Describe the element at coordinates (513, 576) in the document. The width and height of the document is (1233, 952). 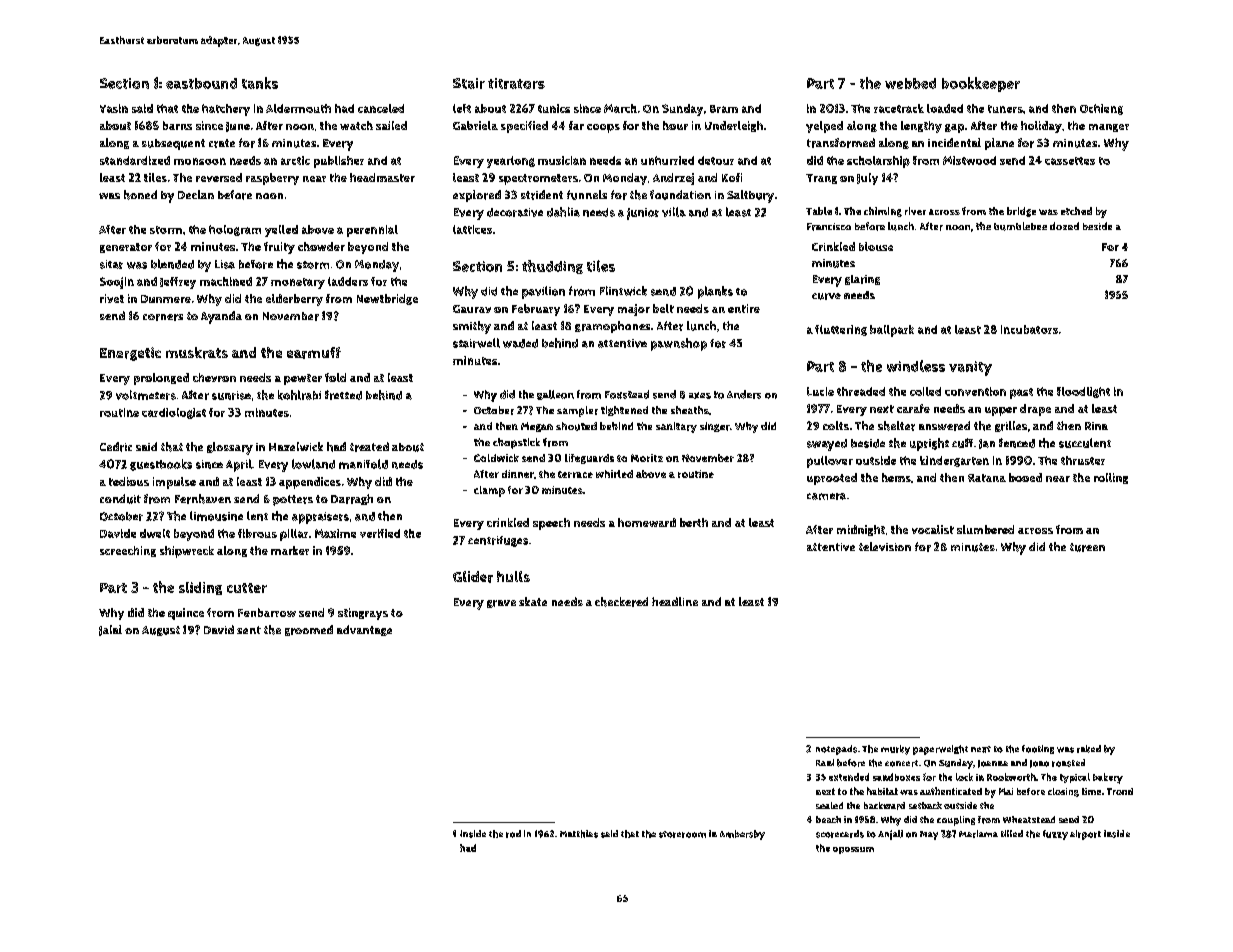
I see `hulls` at that location.
